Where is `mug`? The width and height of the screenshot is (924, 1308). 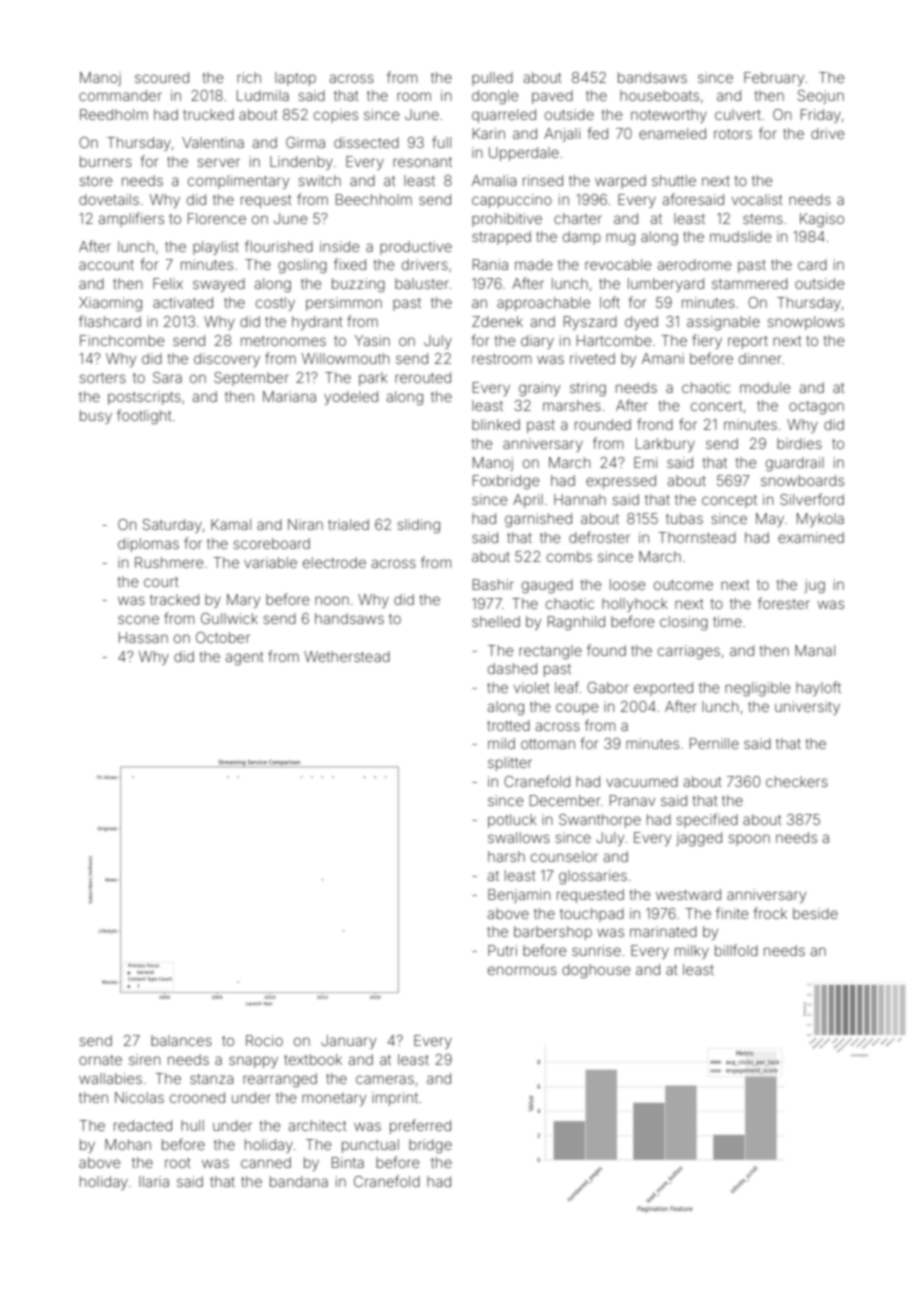 mug is located at coordinates (620, 239).
